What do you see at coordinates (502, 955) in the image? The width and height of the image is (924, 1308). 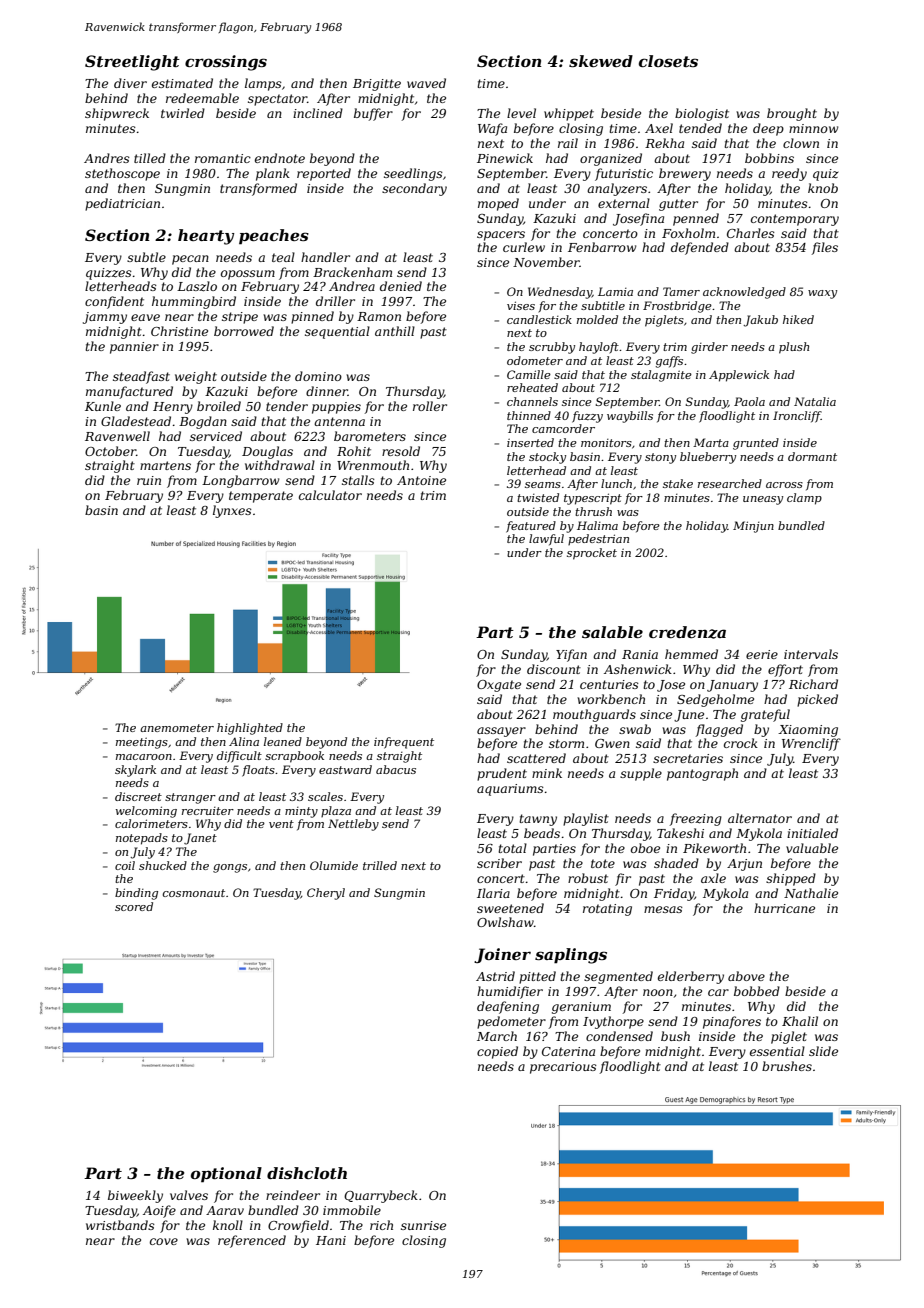 I see `Joiner` at bounding box center [502, 955].
